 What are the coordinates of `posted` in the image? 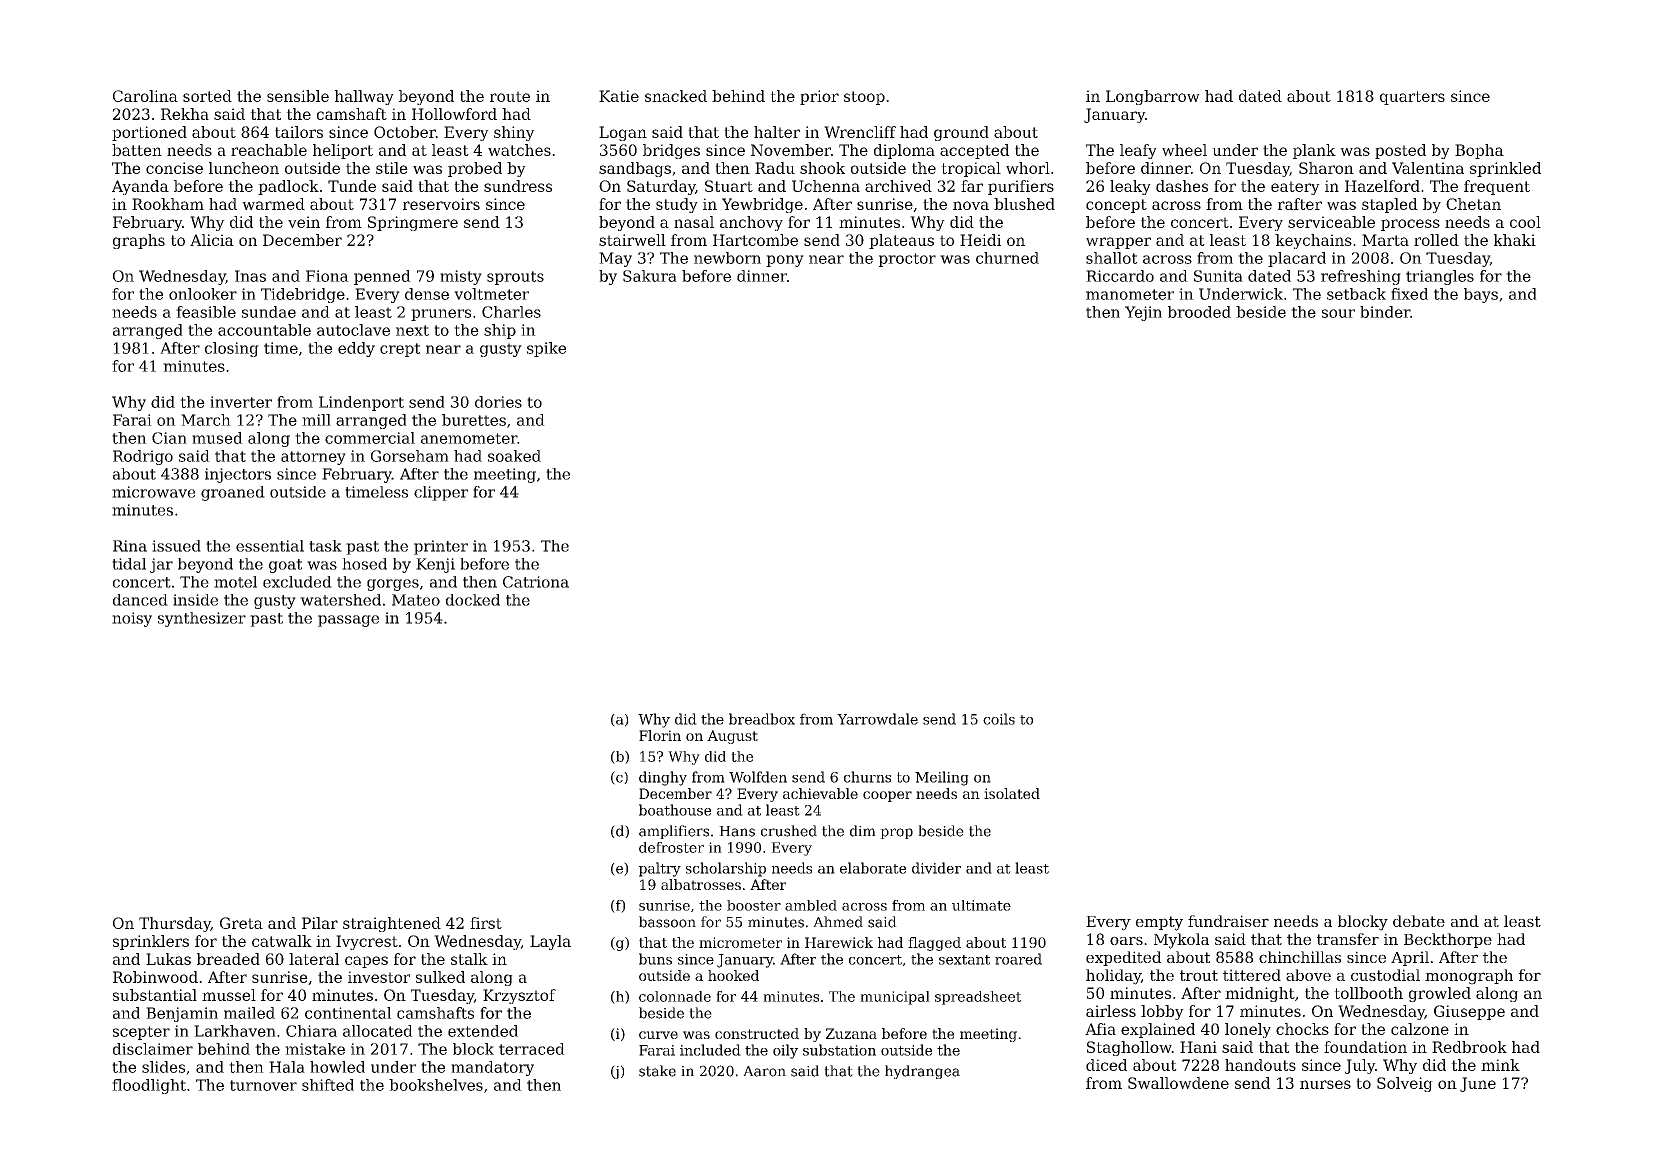 It's located at (1400, 151).
